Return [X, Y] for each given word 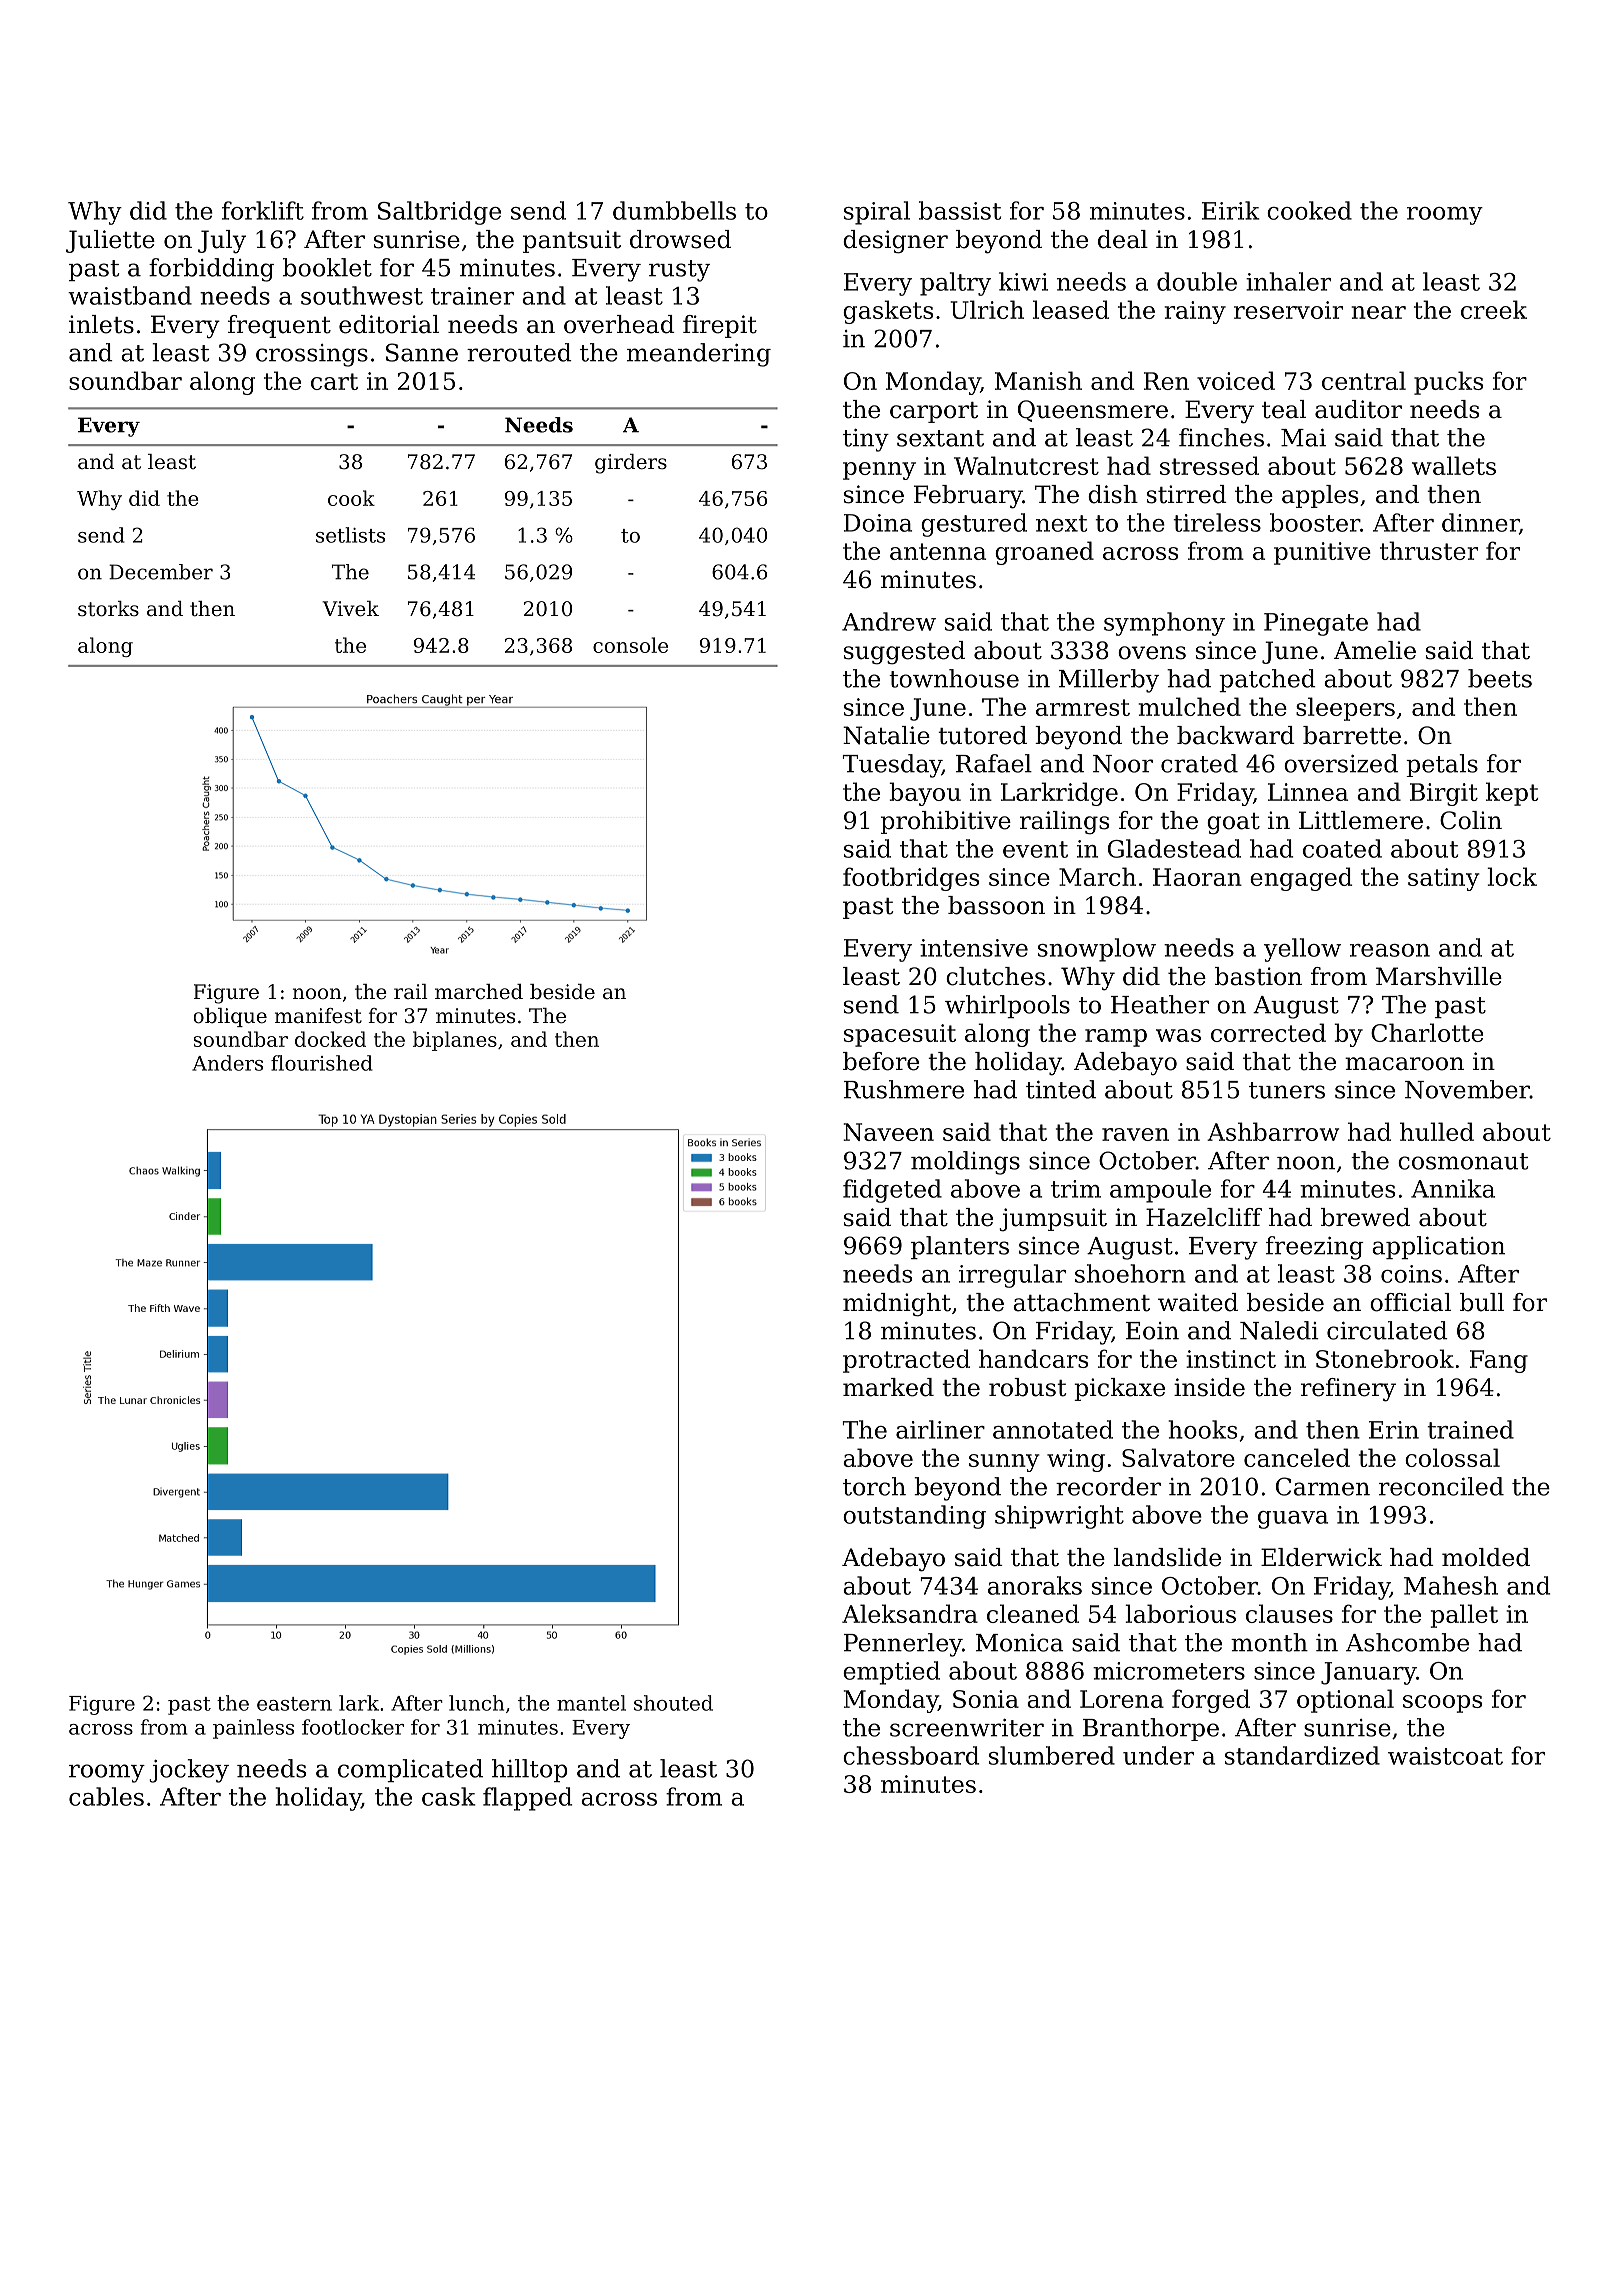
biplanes [455, 1041]
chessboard [911, 1755]
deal [1123, 239]
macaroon [1404, 1064]
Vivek [350, 609]
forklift [263, 210]
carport [934, 412]
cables [106, 1796]
